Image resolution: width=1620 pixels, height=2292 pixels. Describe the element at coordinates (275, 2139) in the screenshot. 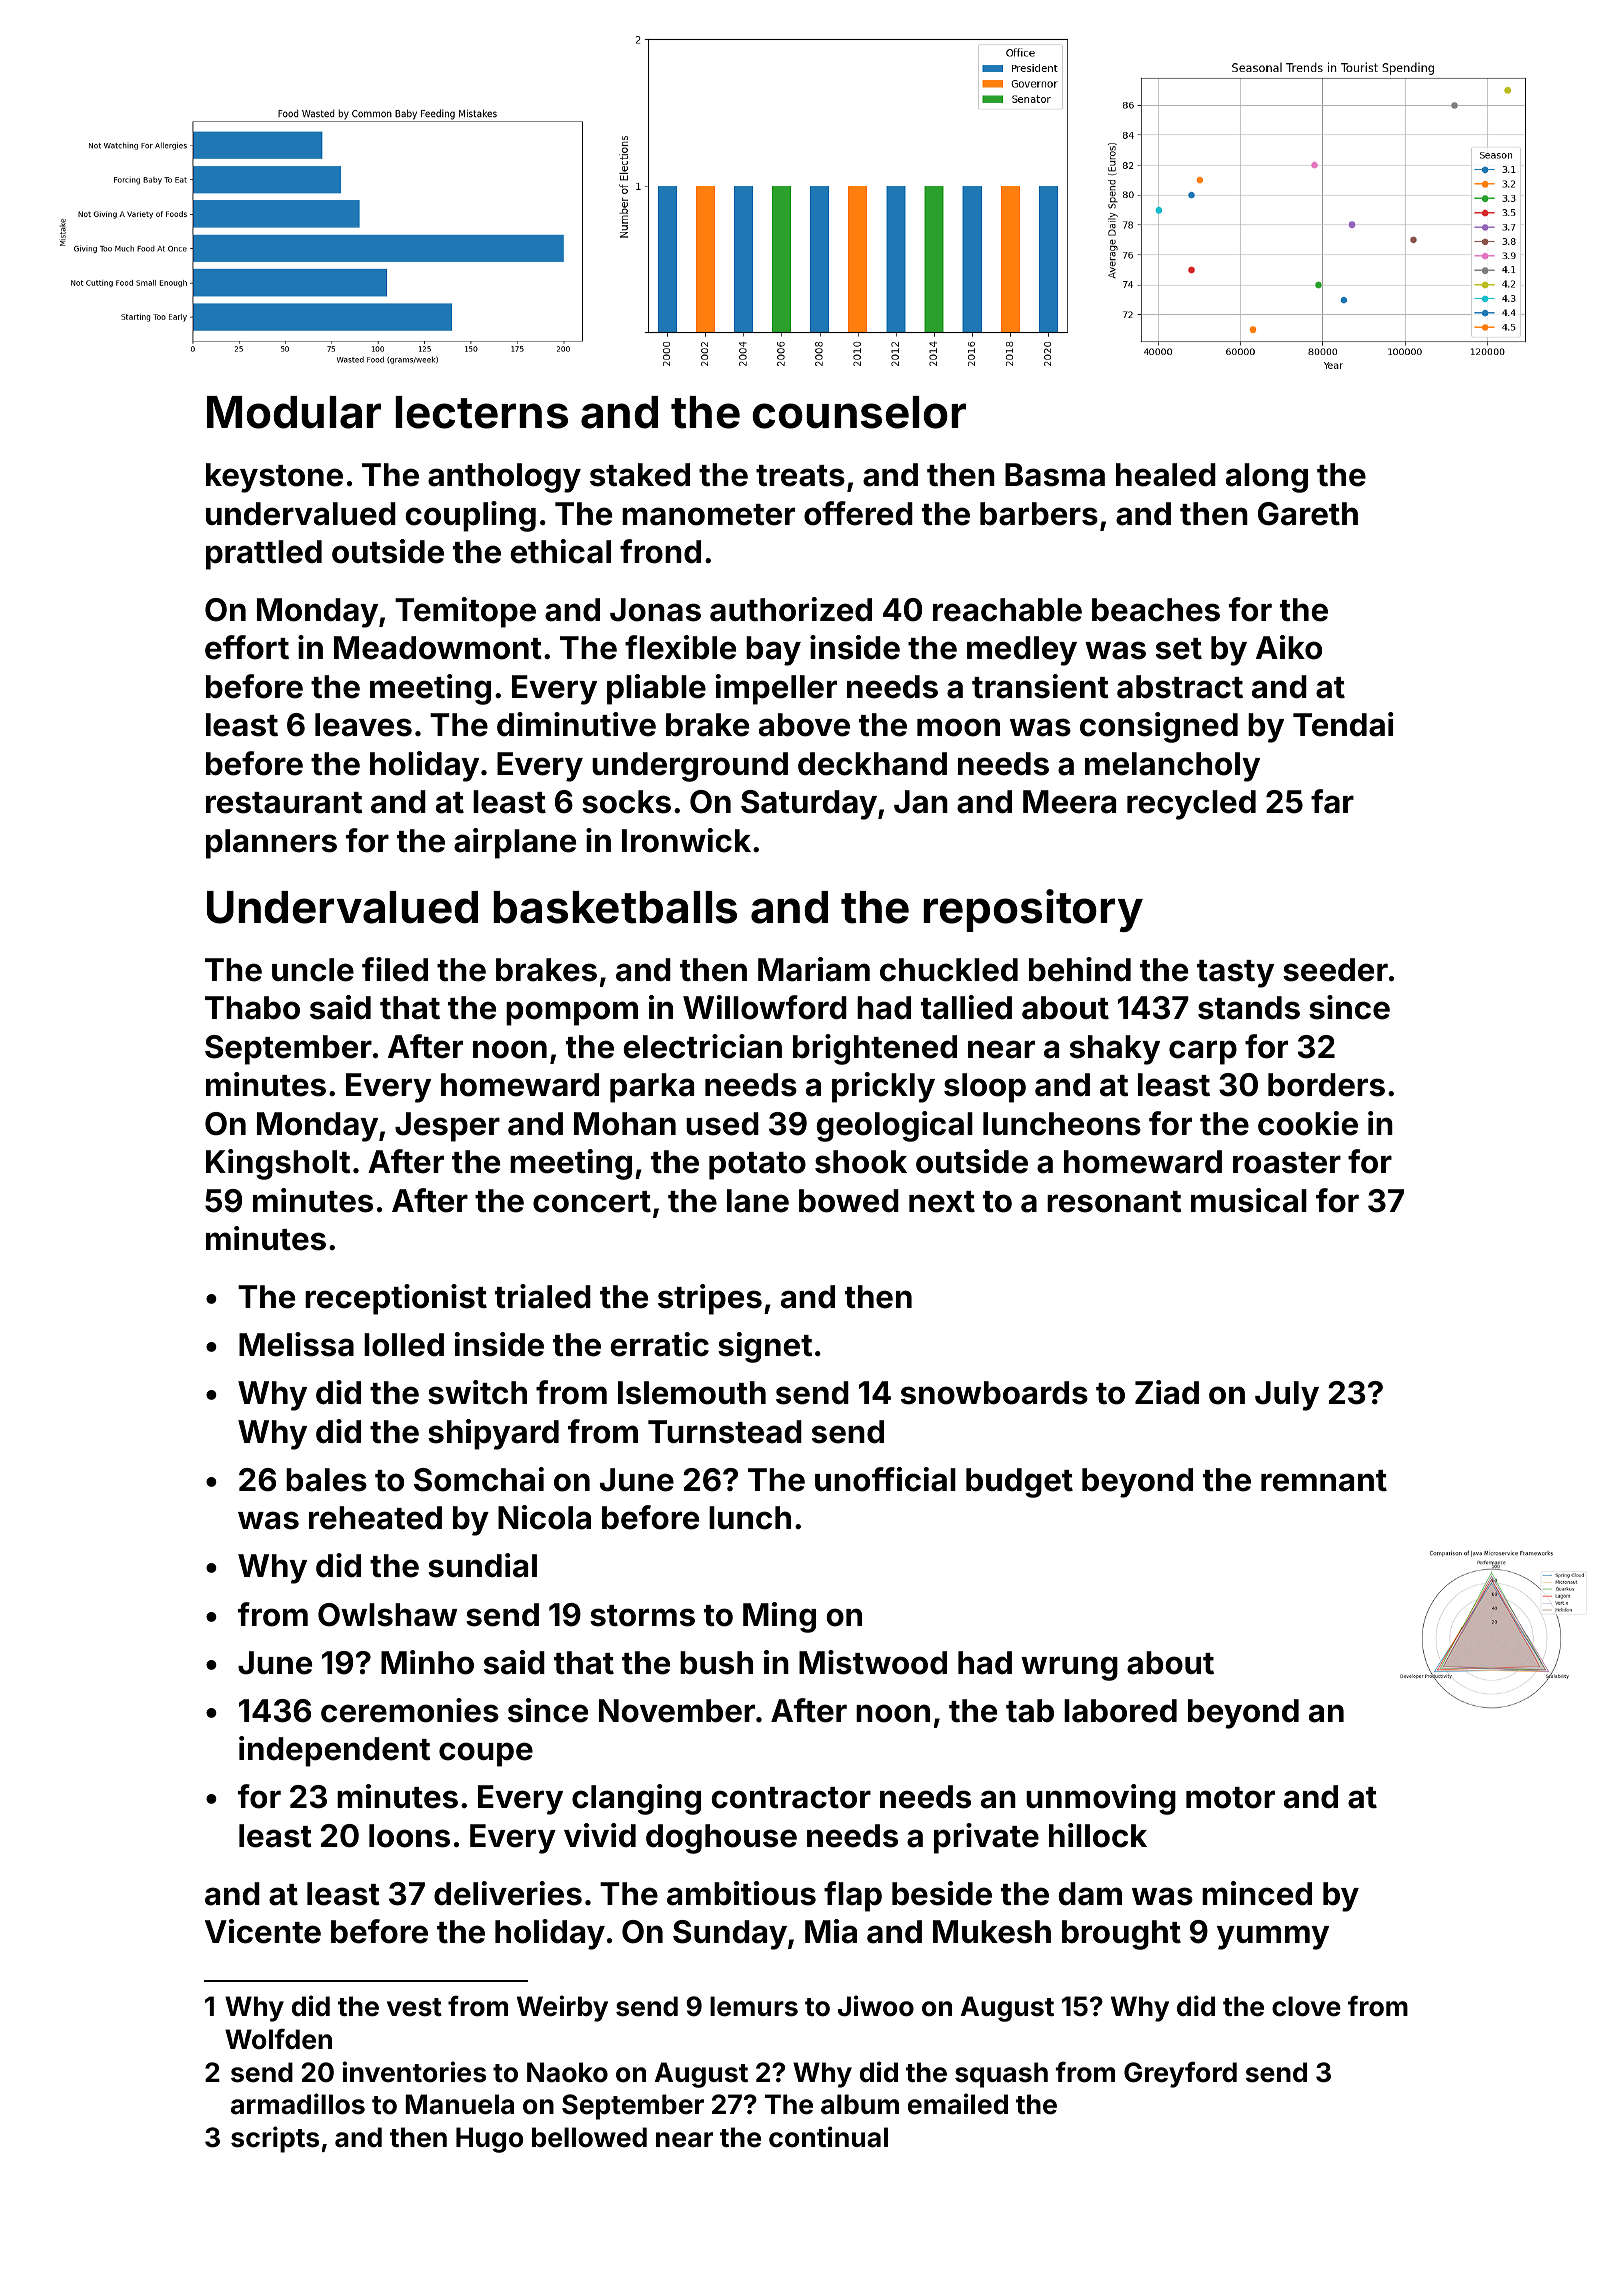

I see `scripts` at that location.
